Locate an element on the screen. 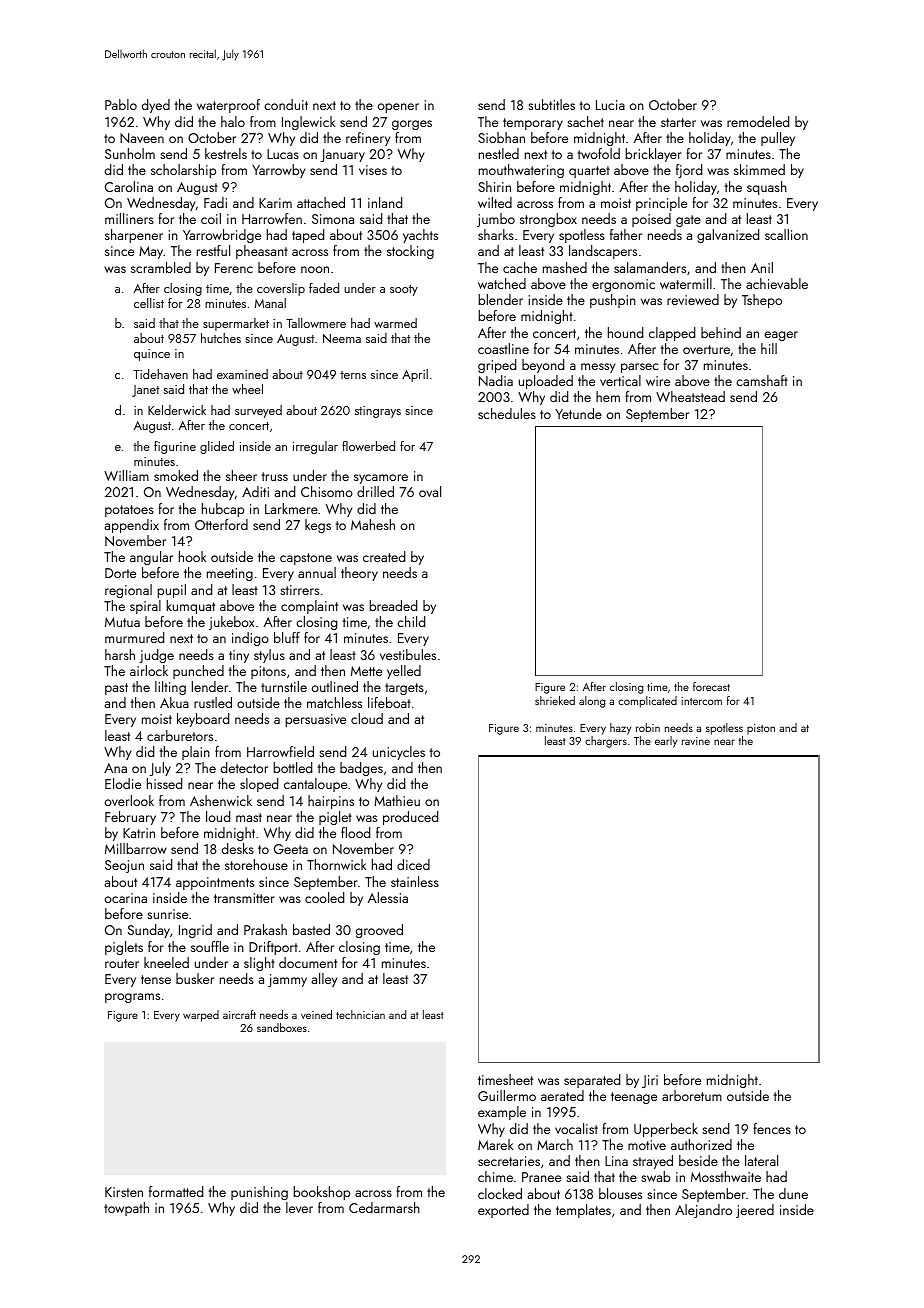 Image resolution: width=924 pixels, height=1308 pixels. piston is located at coordinates (761, 729).
